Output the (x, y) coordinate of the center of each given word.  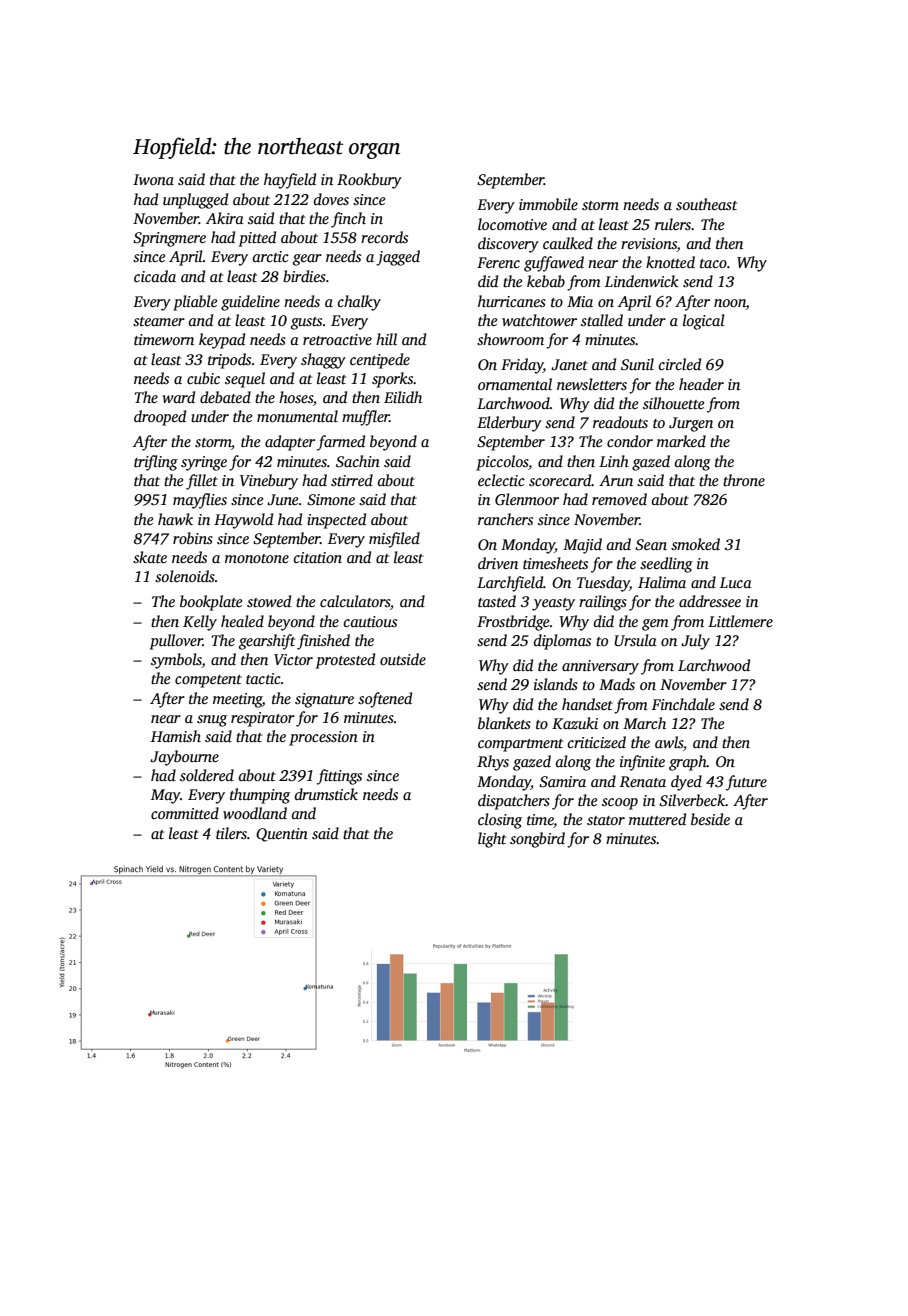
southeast (706, 204)
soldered (207, 775)
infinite (642, 763)
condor (630, 441)
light (492, 840)
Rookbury (369, 181)
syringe (204, 463)
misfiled (394, 540)
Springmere (169, 239)
